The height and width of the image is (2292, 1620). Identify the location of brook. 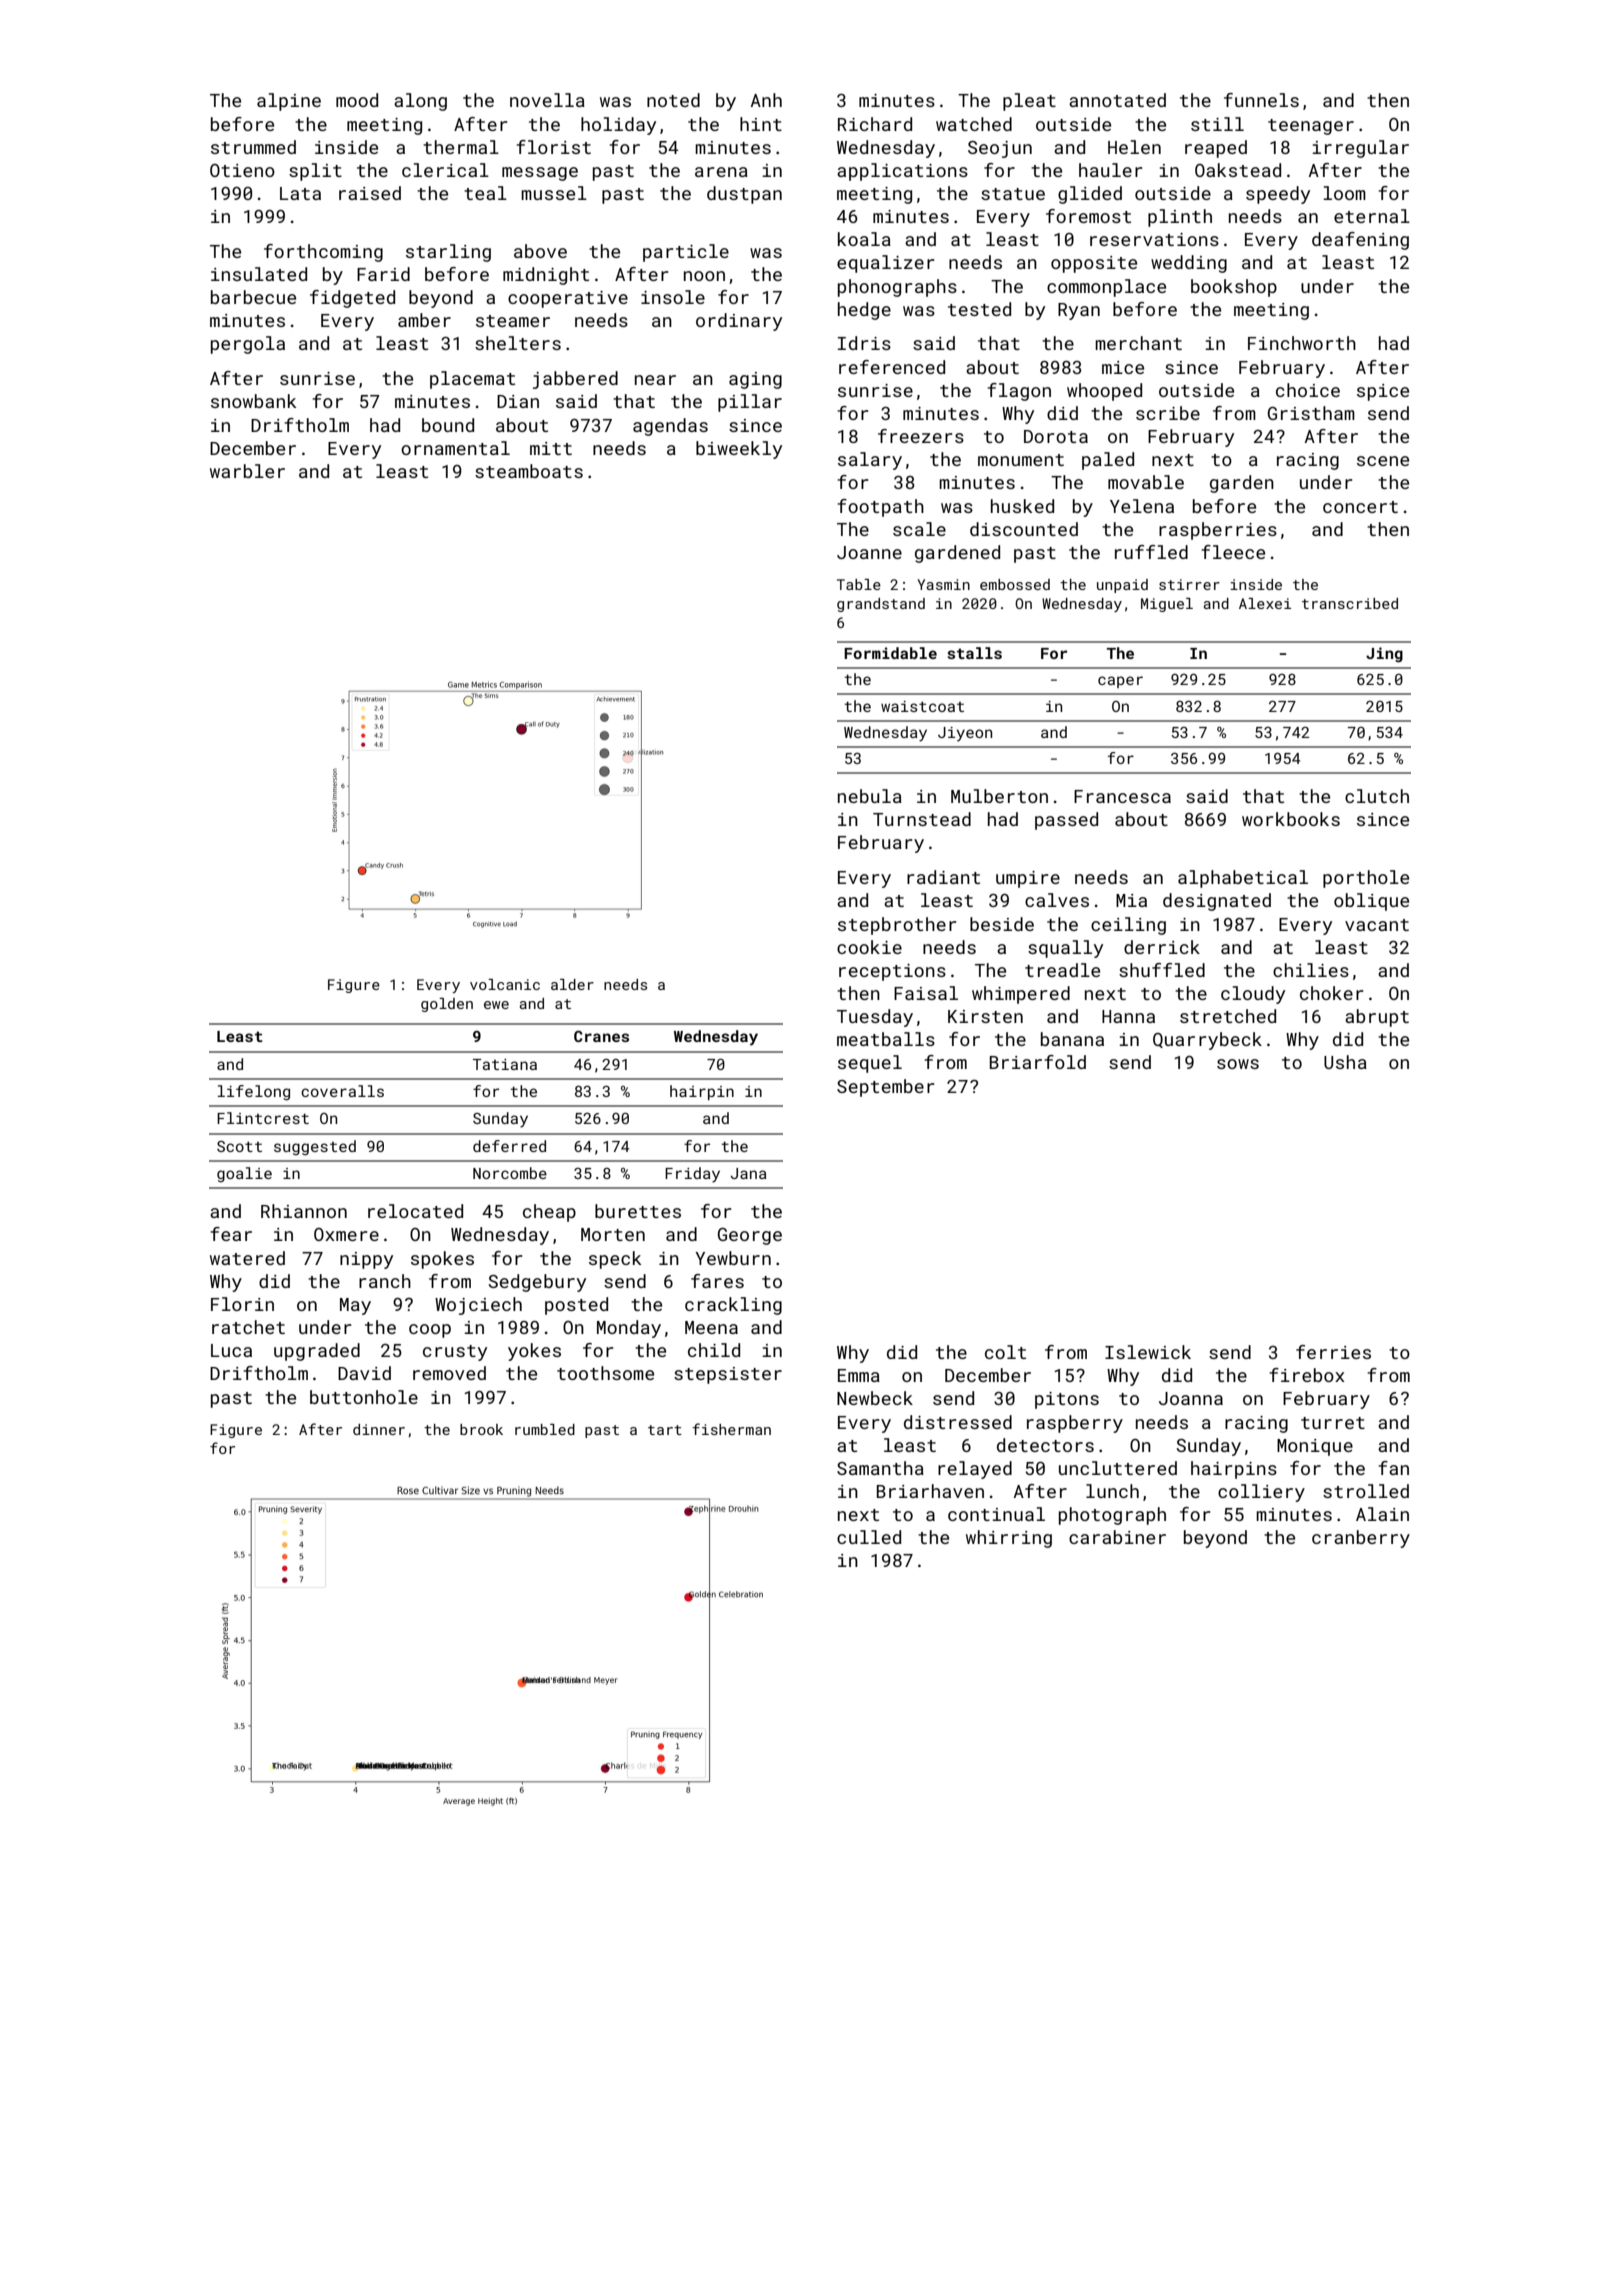
(481, 1429).
